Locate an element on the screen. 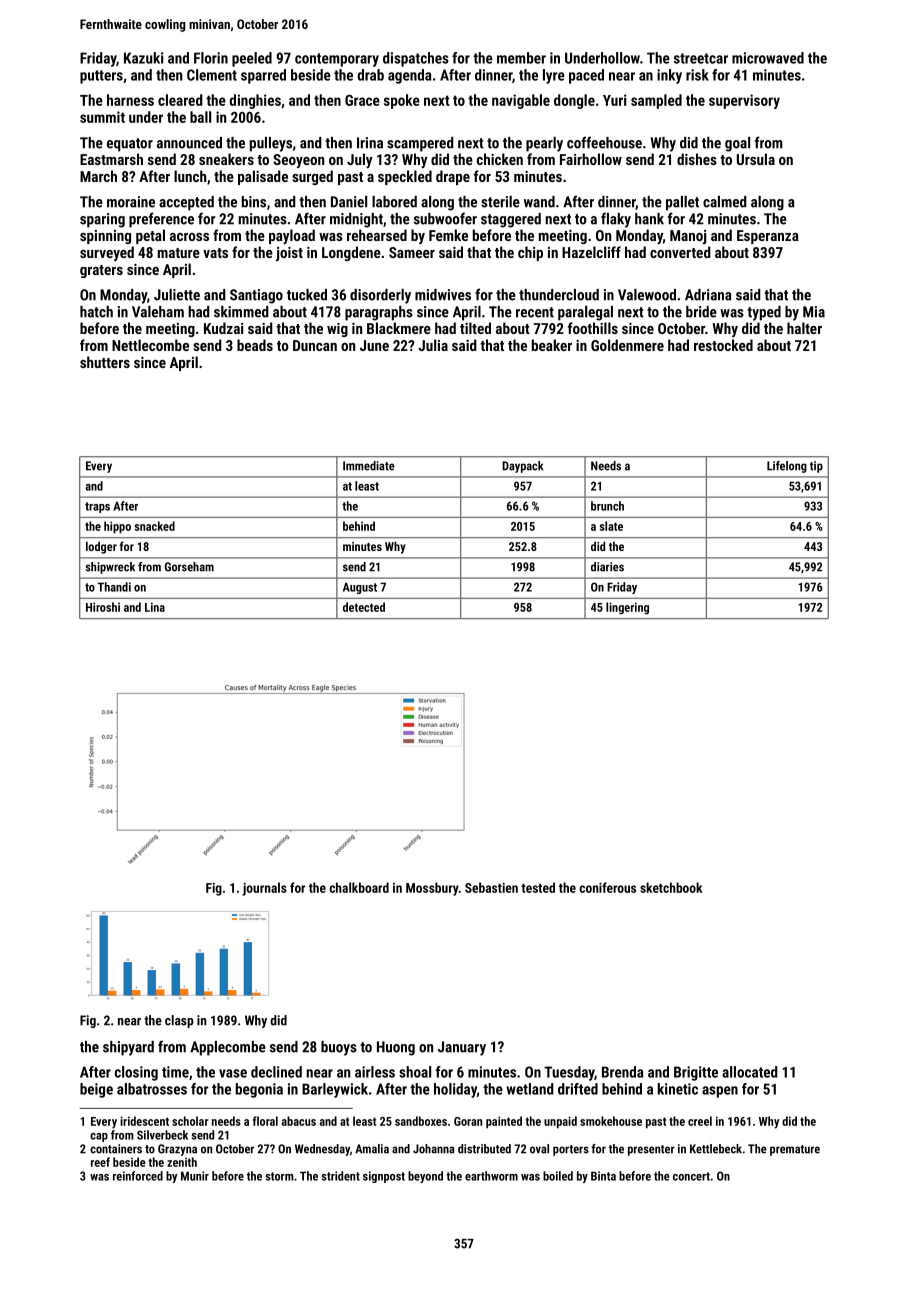  reinforced is located at coordinates (138, 1176).
